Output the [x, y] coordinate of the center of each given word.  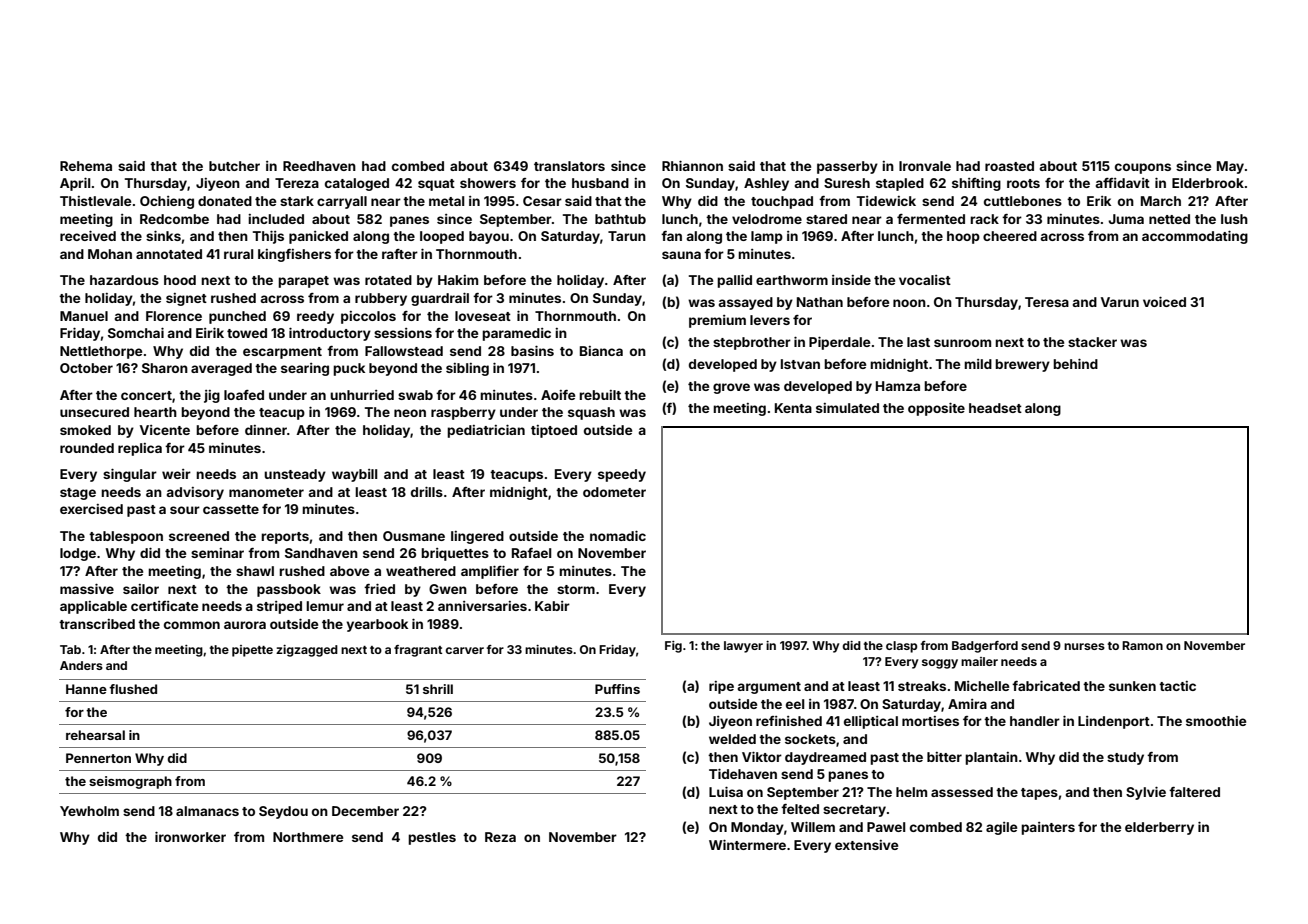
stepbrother [752, 343]
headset [995, 408]
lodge [78, 554]
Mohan [110, 254]
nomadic [618, 536]
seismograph [130, 782]
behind [1075, 364]
